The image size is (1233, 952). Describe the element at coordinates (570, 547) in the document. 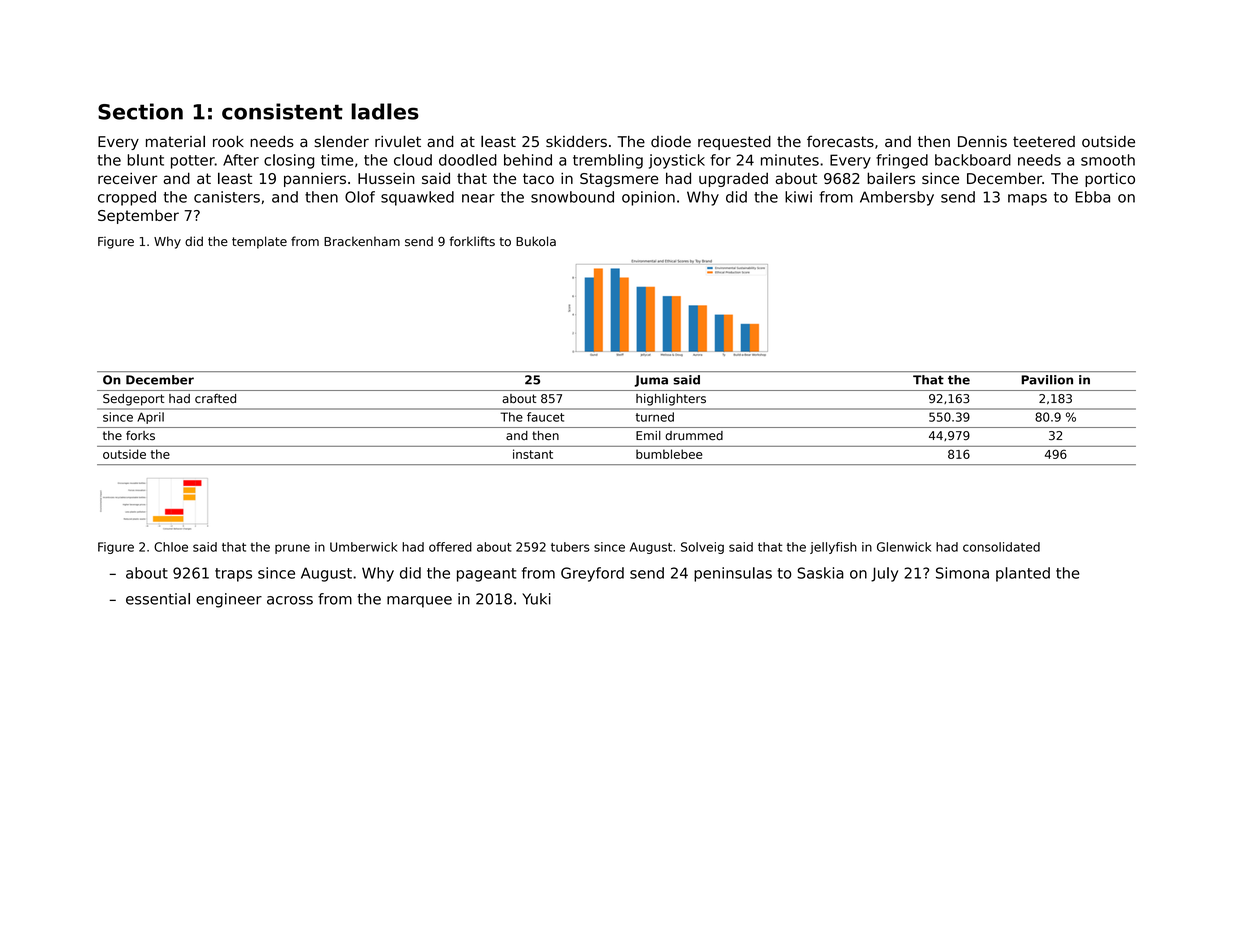

I see `tubers` at that location.
